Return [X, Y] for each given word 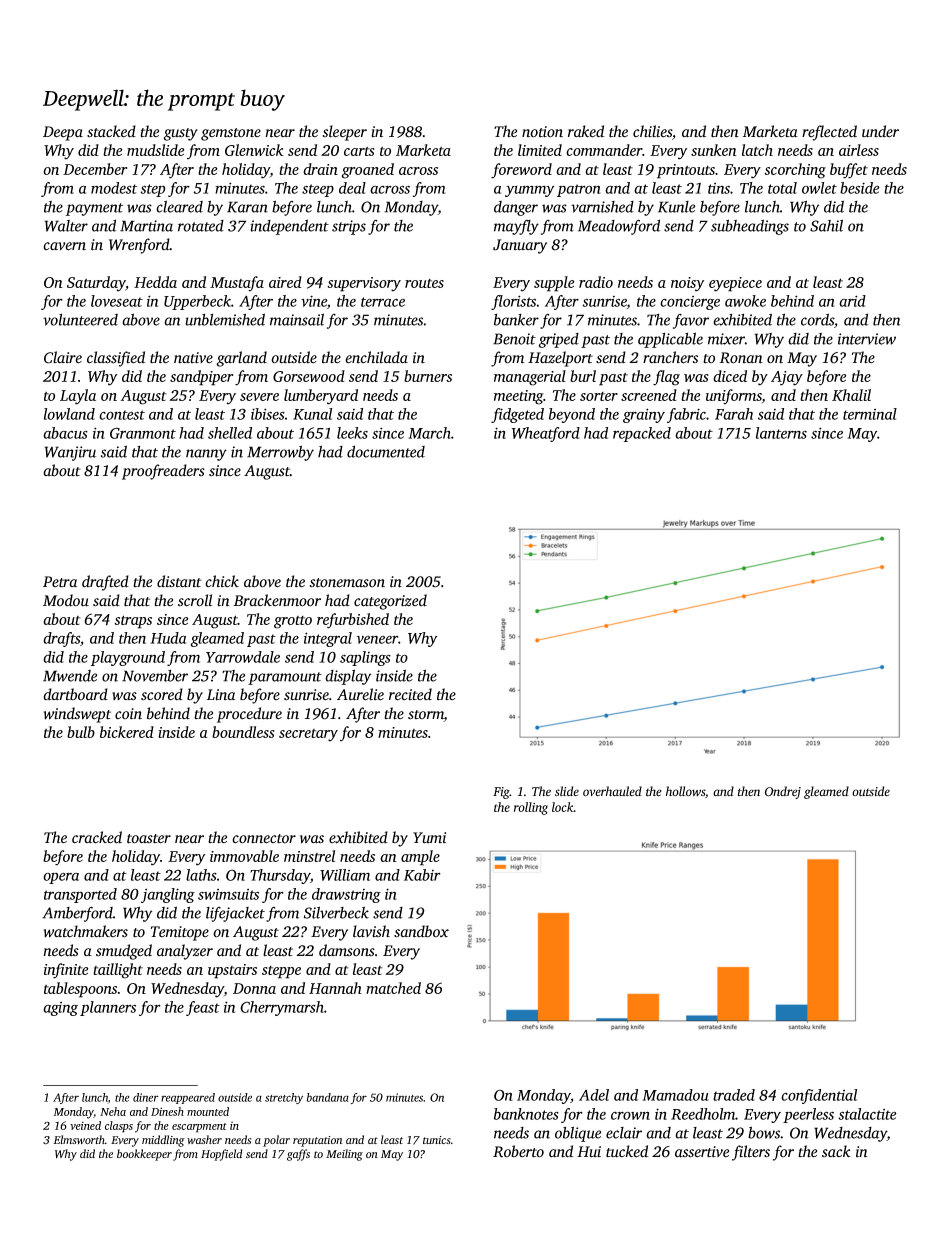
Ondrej [783, 792]
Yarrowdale [243, 657]
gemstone [231, 134]
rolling [531, 808]
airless [859, 150]
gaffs [298, 1155]
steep [318, 190]
